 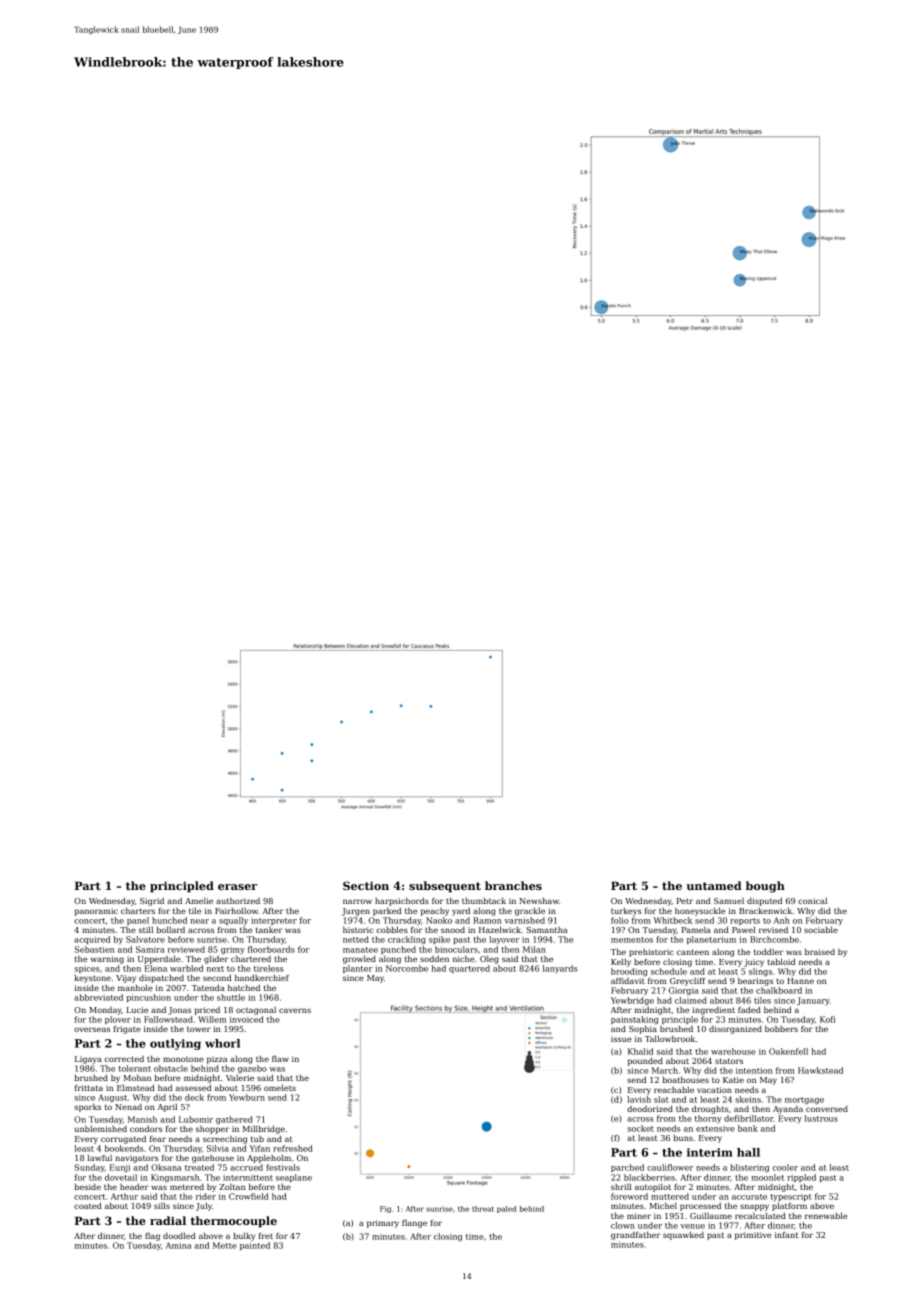 I want to click on affidavit, so click(x=628, y=981).
